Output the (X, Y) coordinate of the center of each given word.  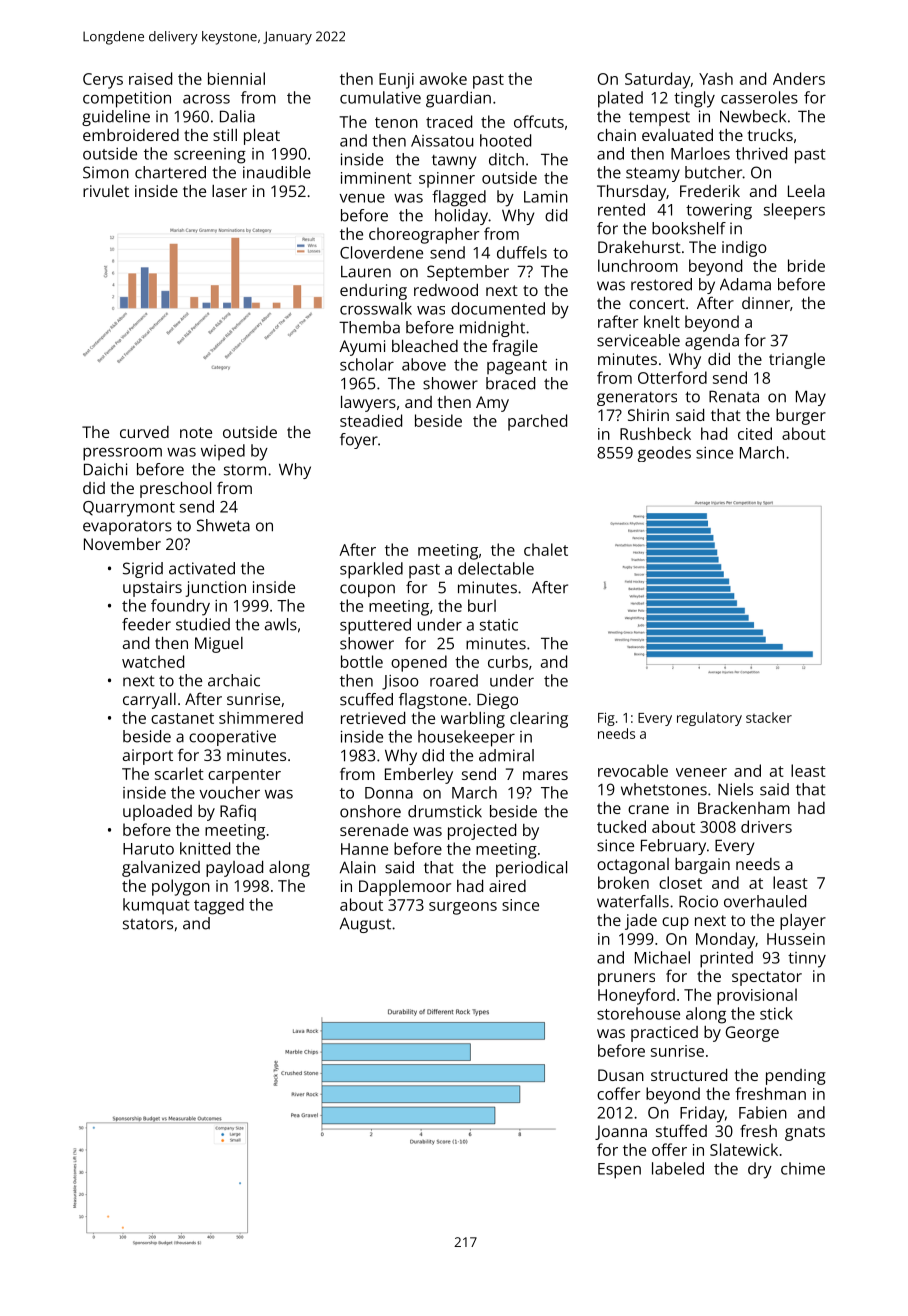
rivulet (106, 191)
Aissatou (442, 141)
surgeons (463, 908)
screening (210, 156)
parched (537, 422)
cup (675, 923)
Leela (806, 191)
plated (620, 99)
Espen (619, 1171)
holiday (461, 217)
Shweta (223, 525)
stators (148, 924)
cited (755, 433)
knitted (205, 848)
